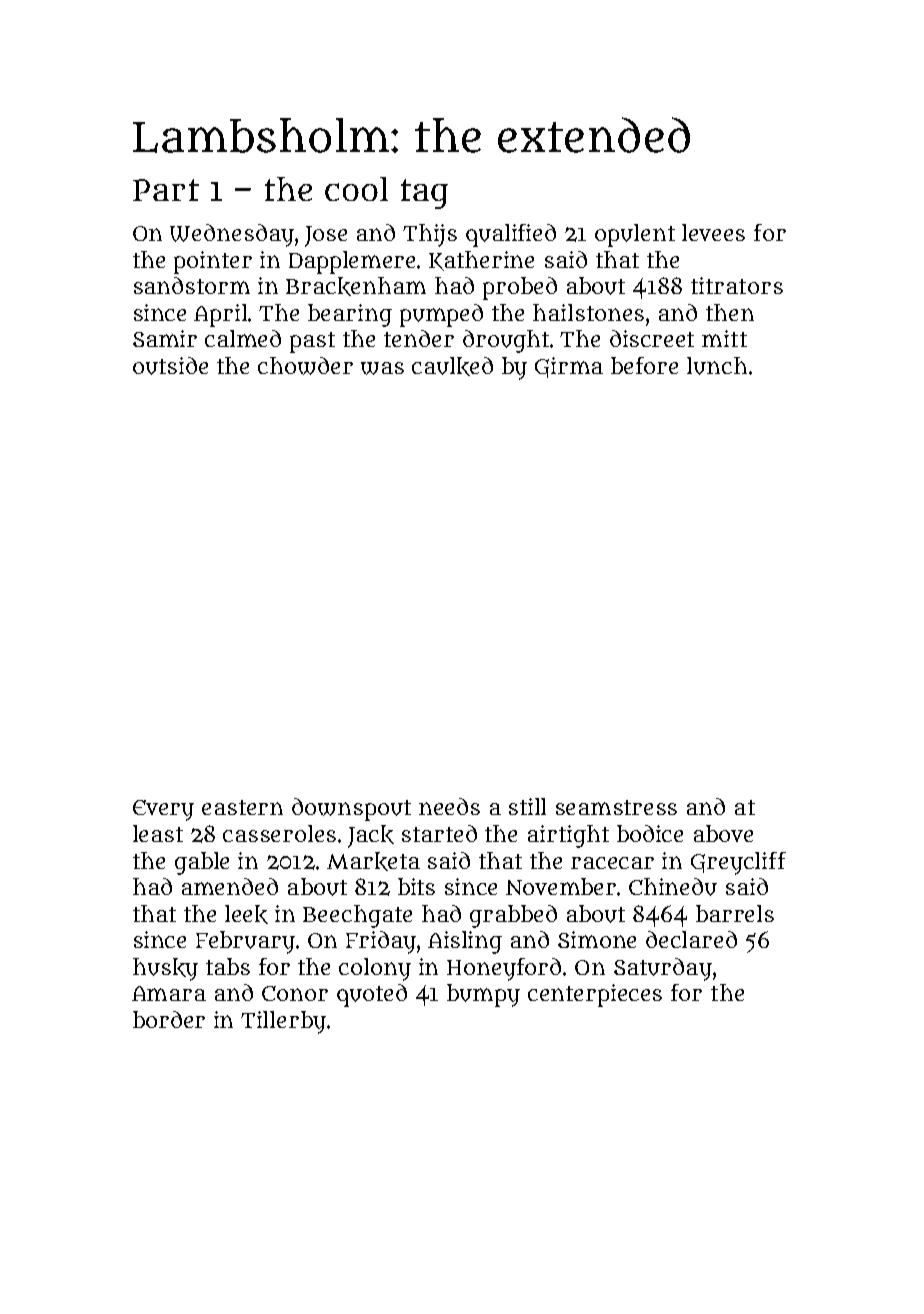 The width and height of the image is (924, 1314). Describe the element at coordinates (245, 942) in the image. I see `February` at that location.
